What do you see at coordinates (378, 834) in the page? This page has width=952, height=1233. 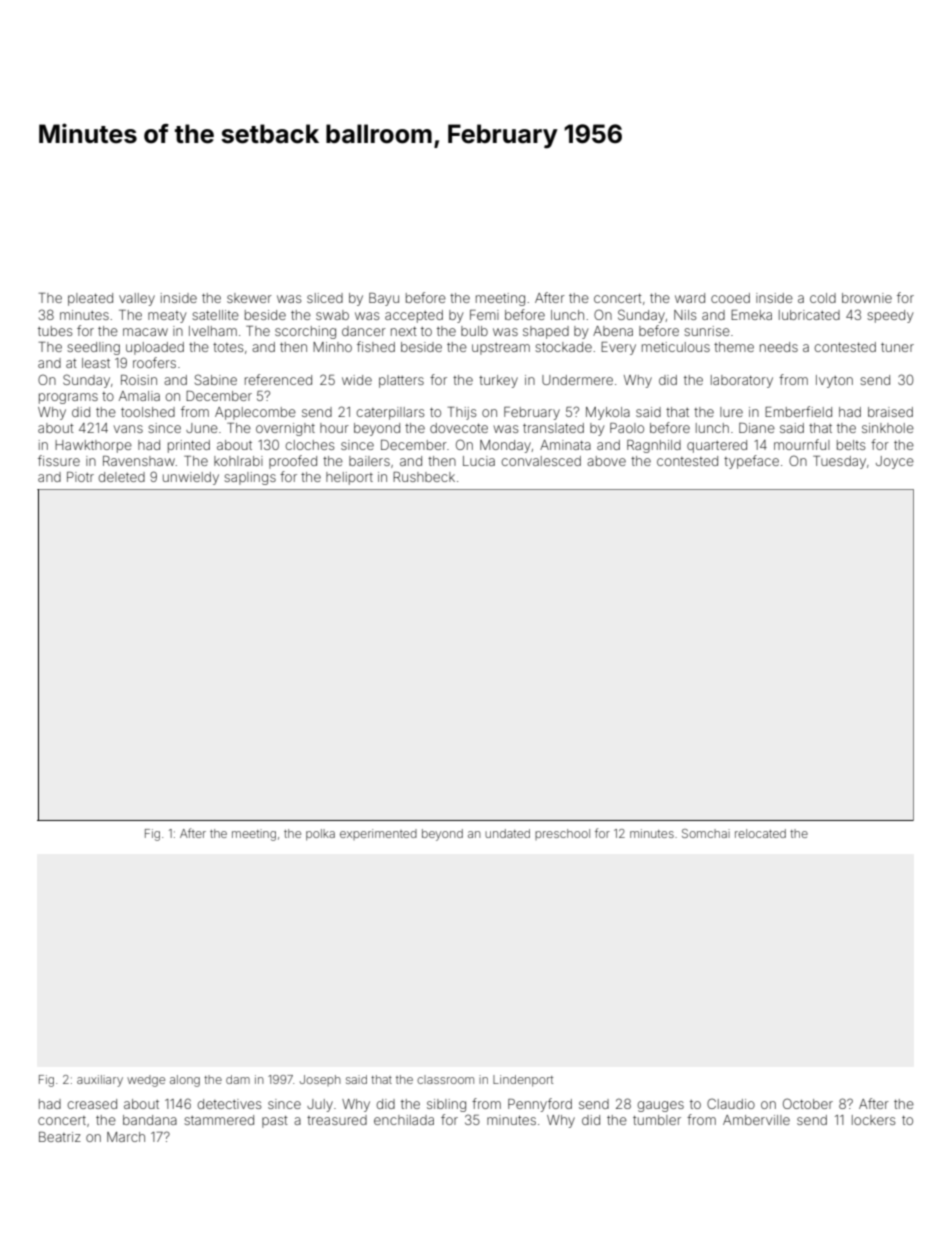 I see `experimented` at bounding box center [378, 834].
